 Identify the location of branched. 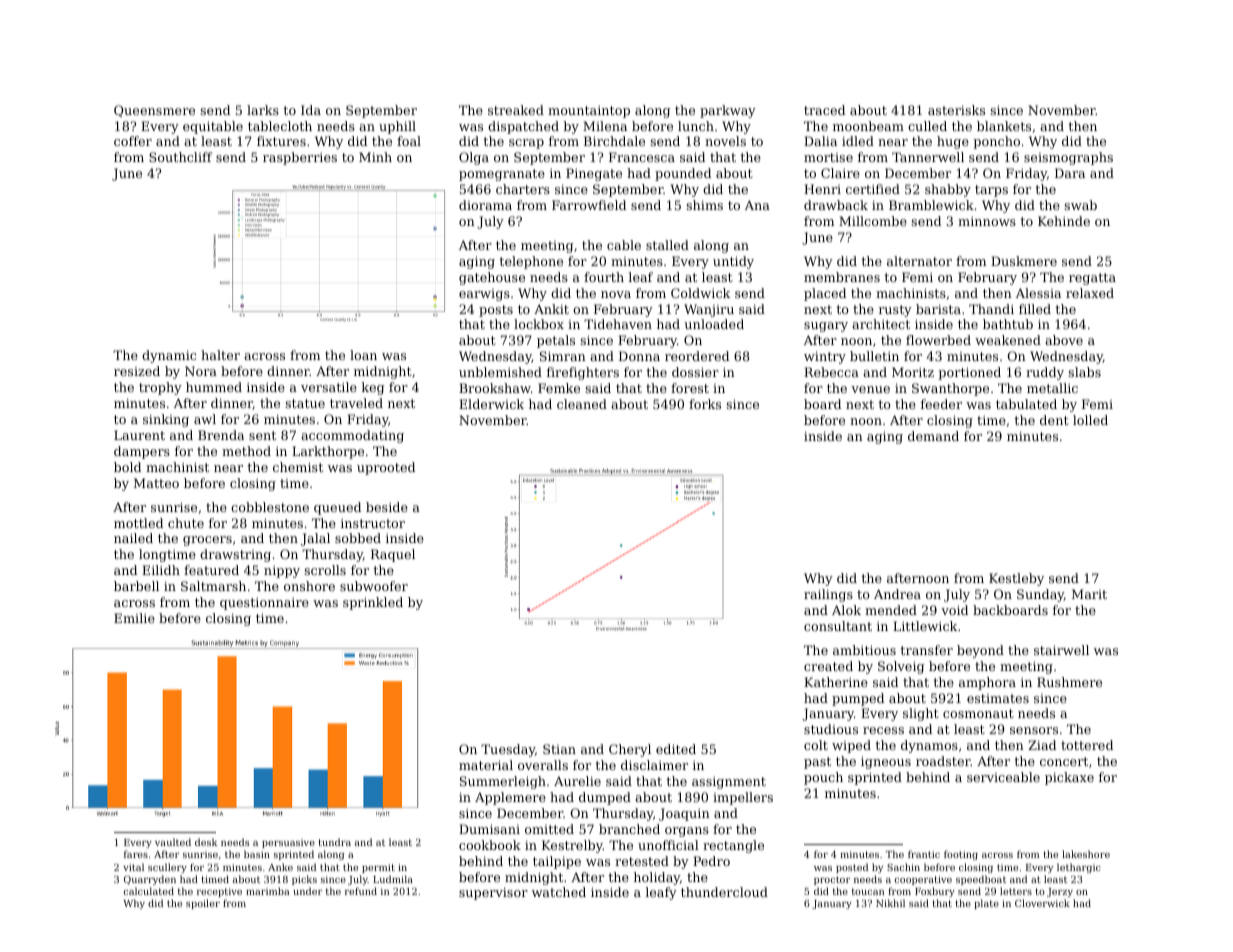
(629, 829).
